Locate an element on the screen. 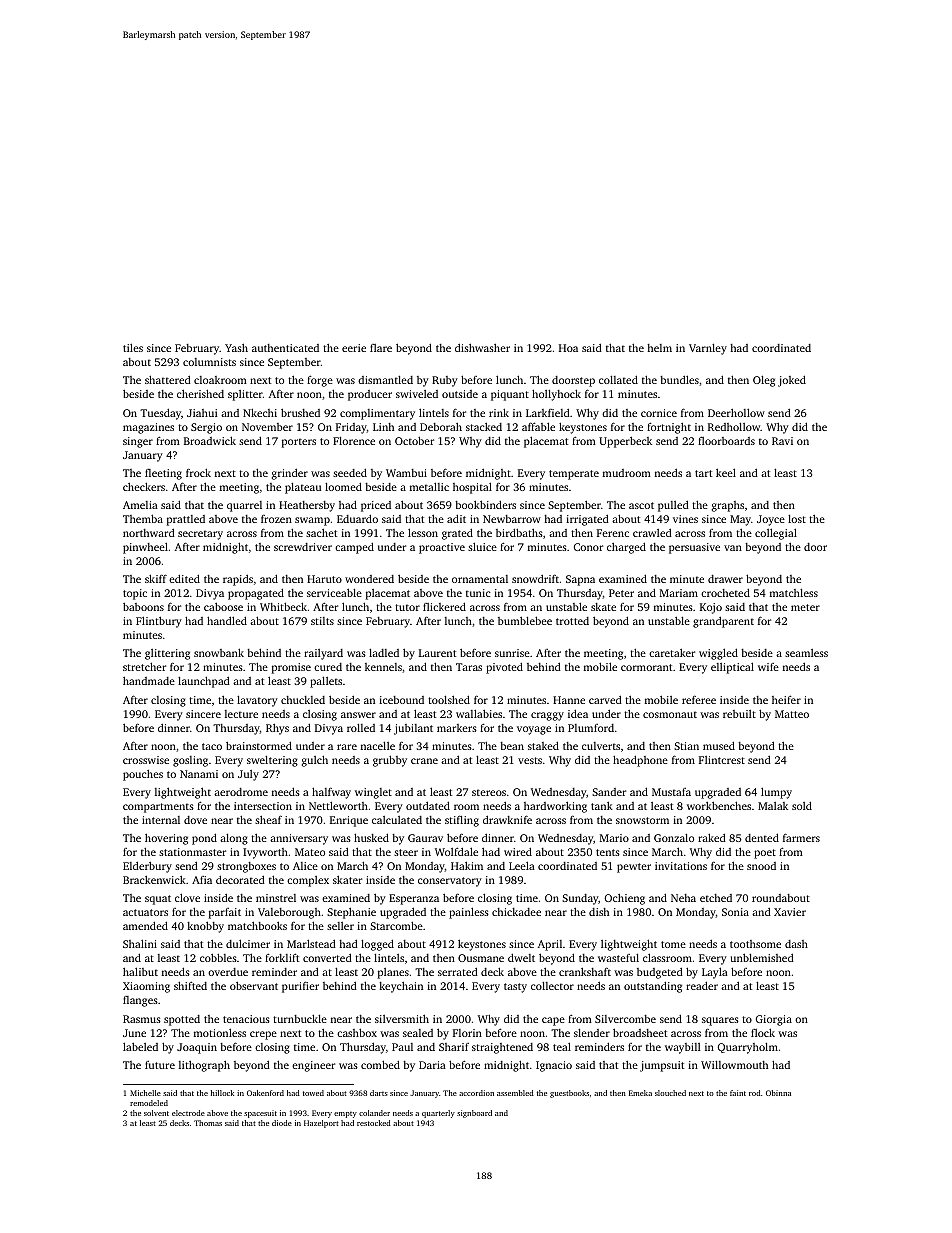  Alice is located at coordinates (305, 866).
